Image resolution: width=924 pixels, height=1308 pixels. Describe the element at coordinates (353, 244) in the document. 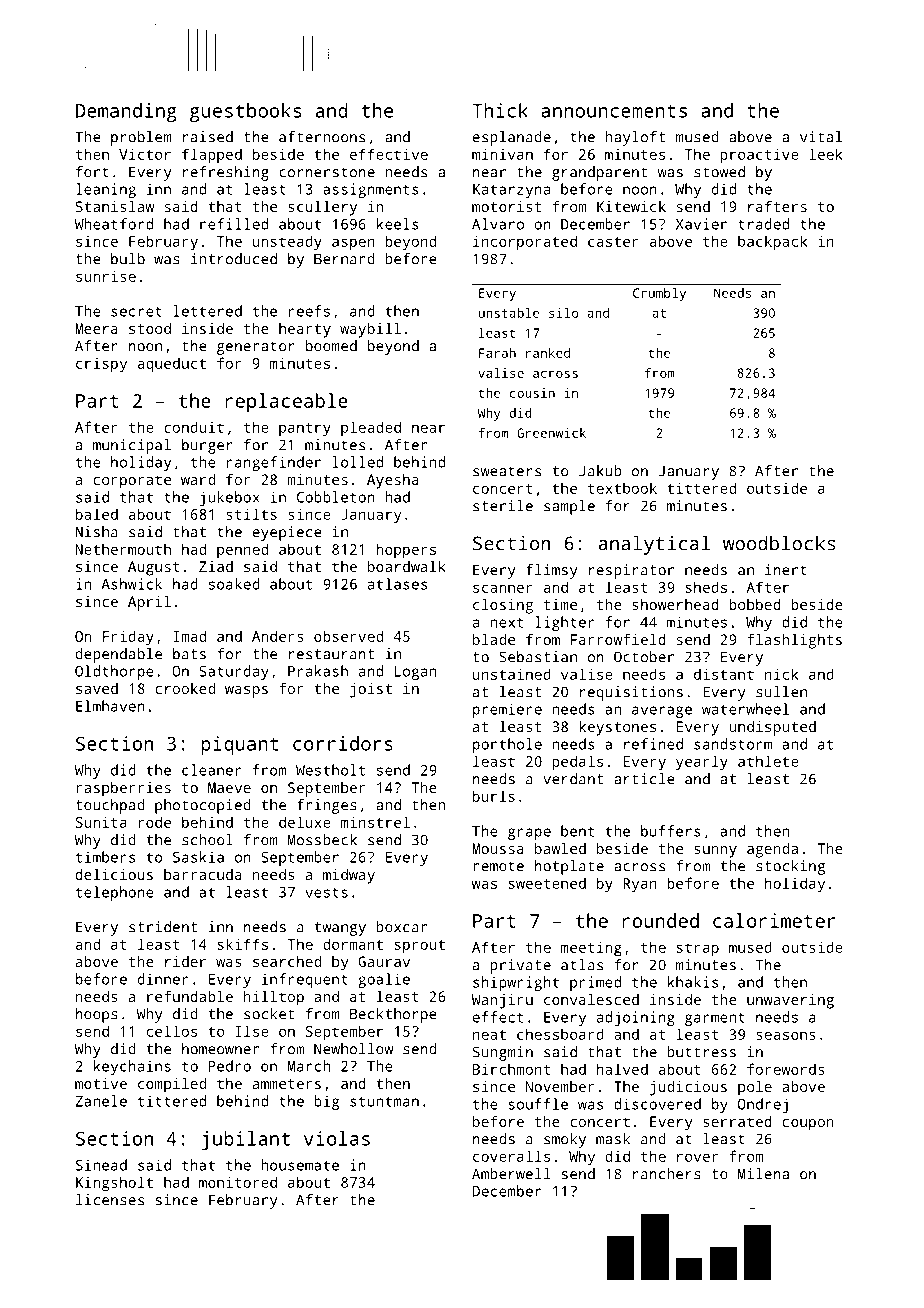

I see `aspen` at that location.
